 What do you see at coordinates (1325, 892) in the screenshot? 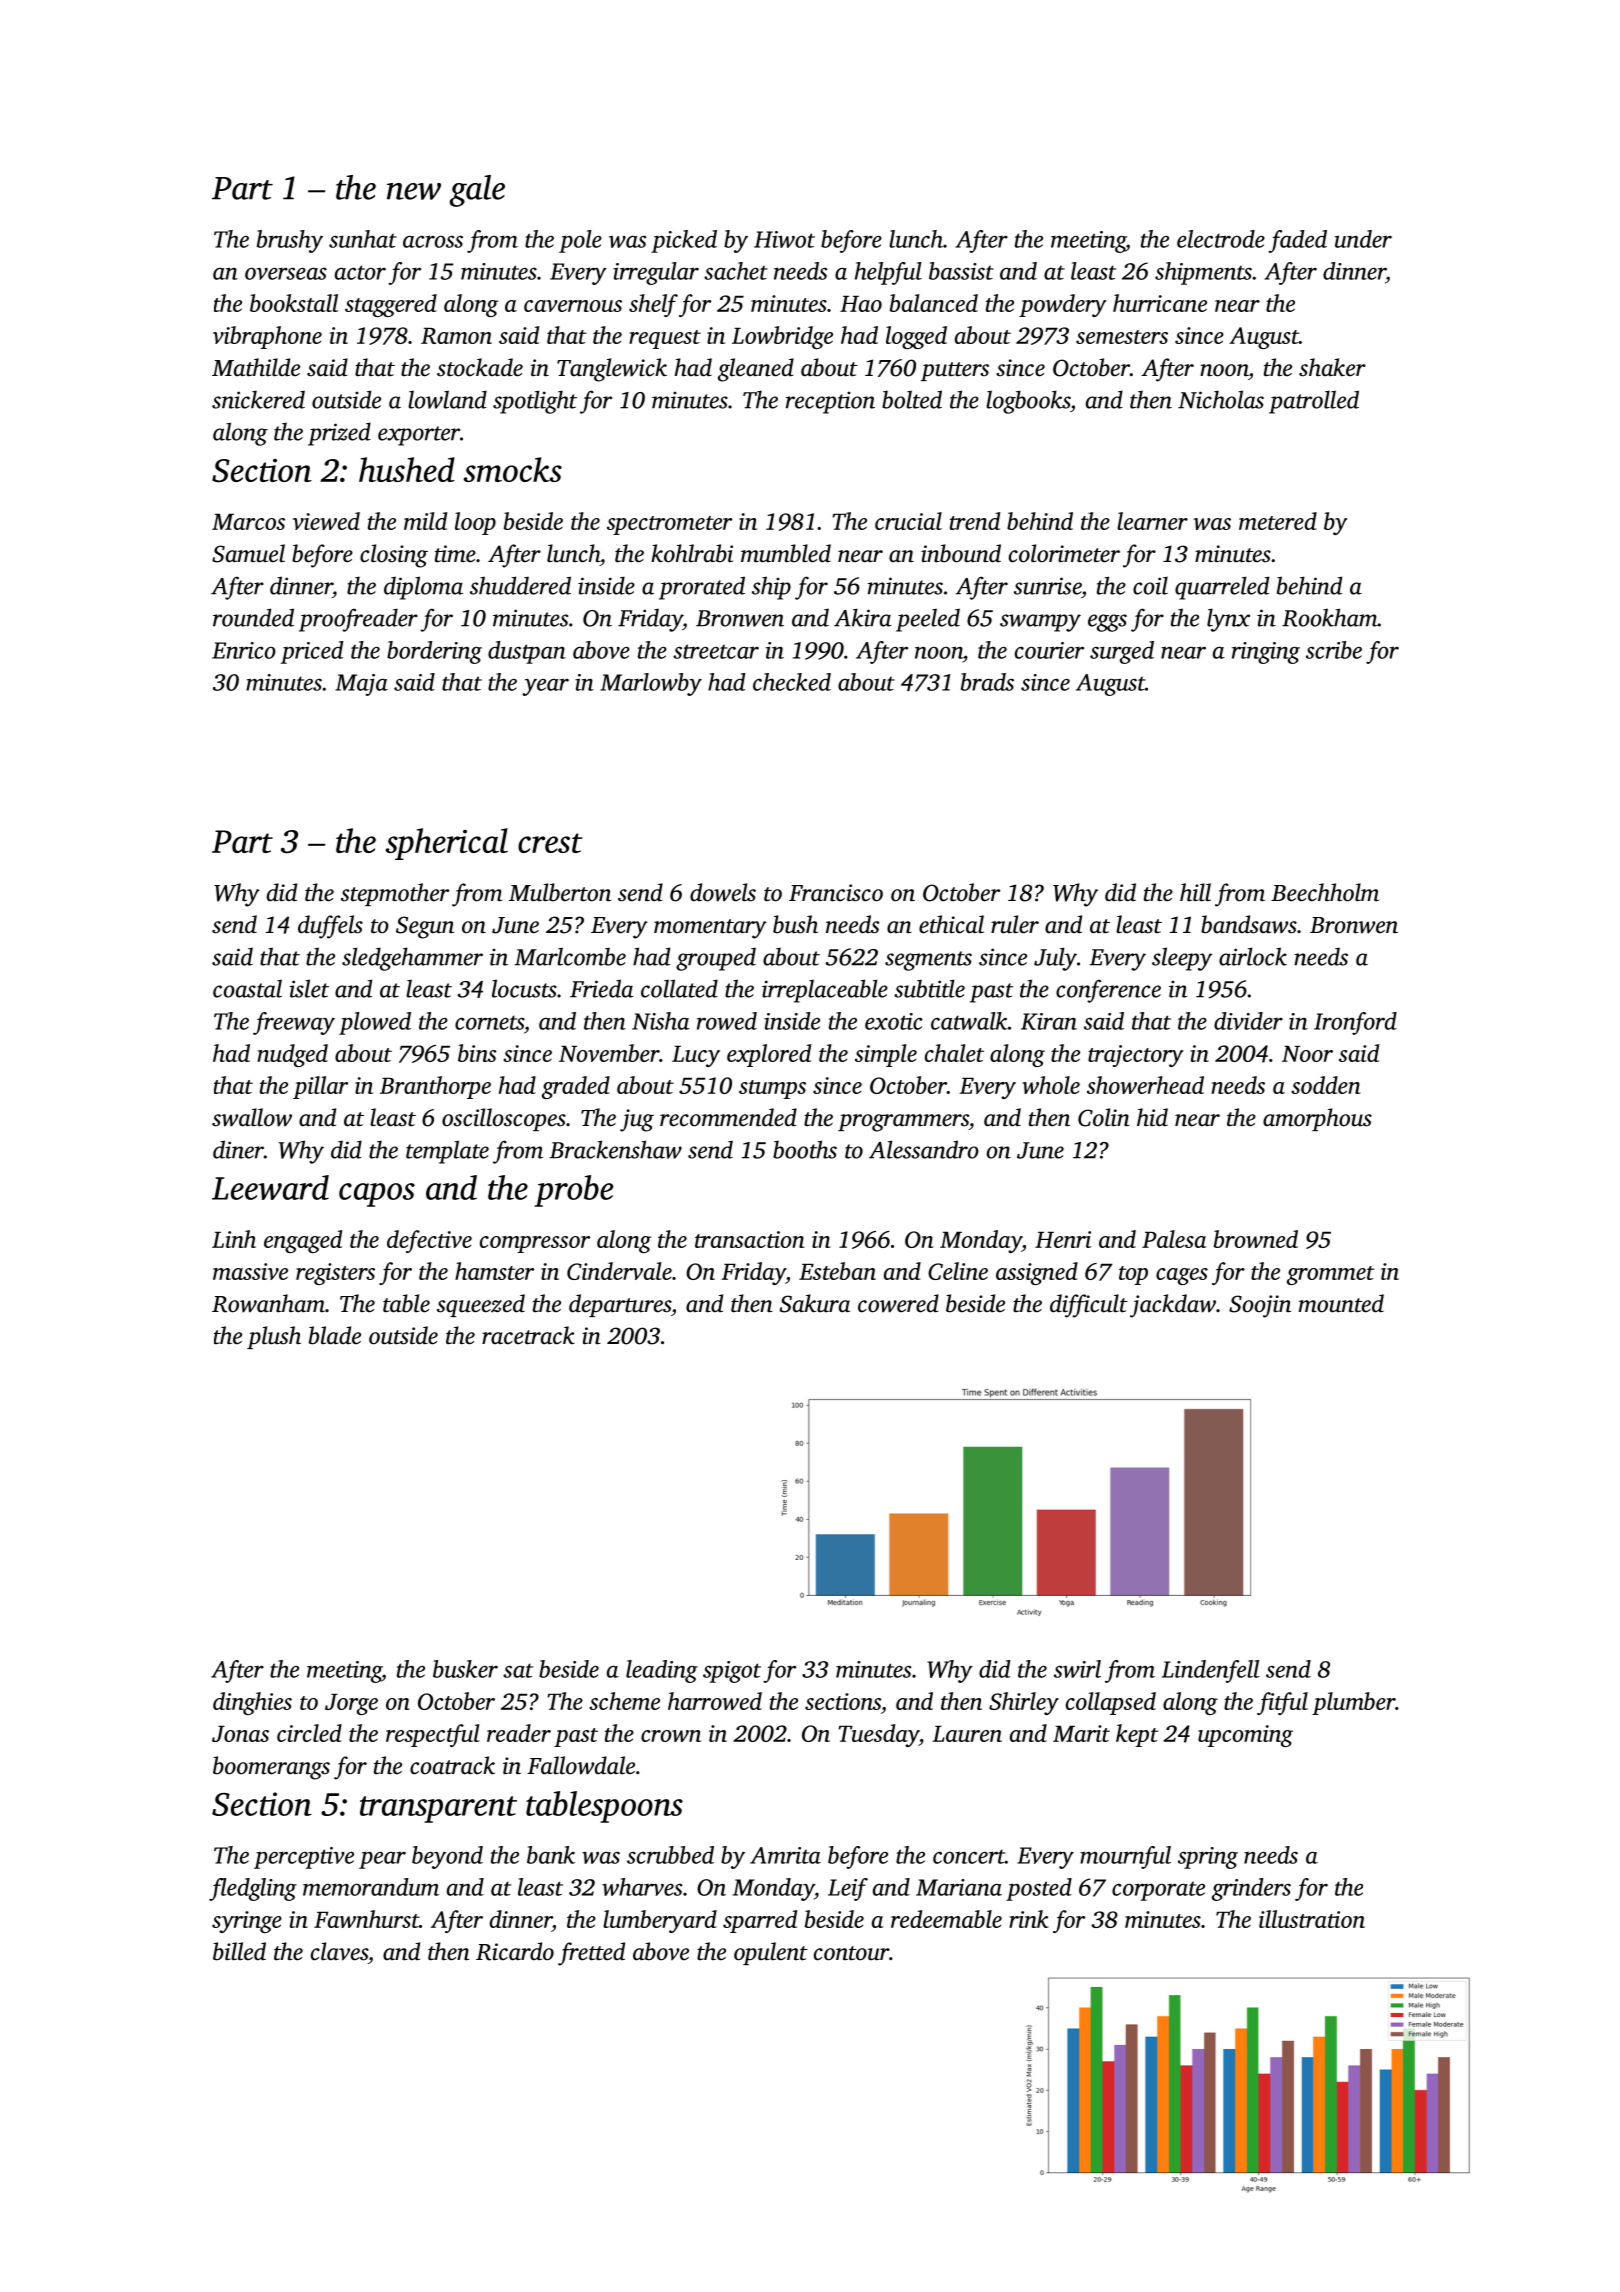
I see `Beechholm` at bounding box center [1325, 892].
